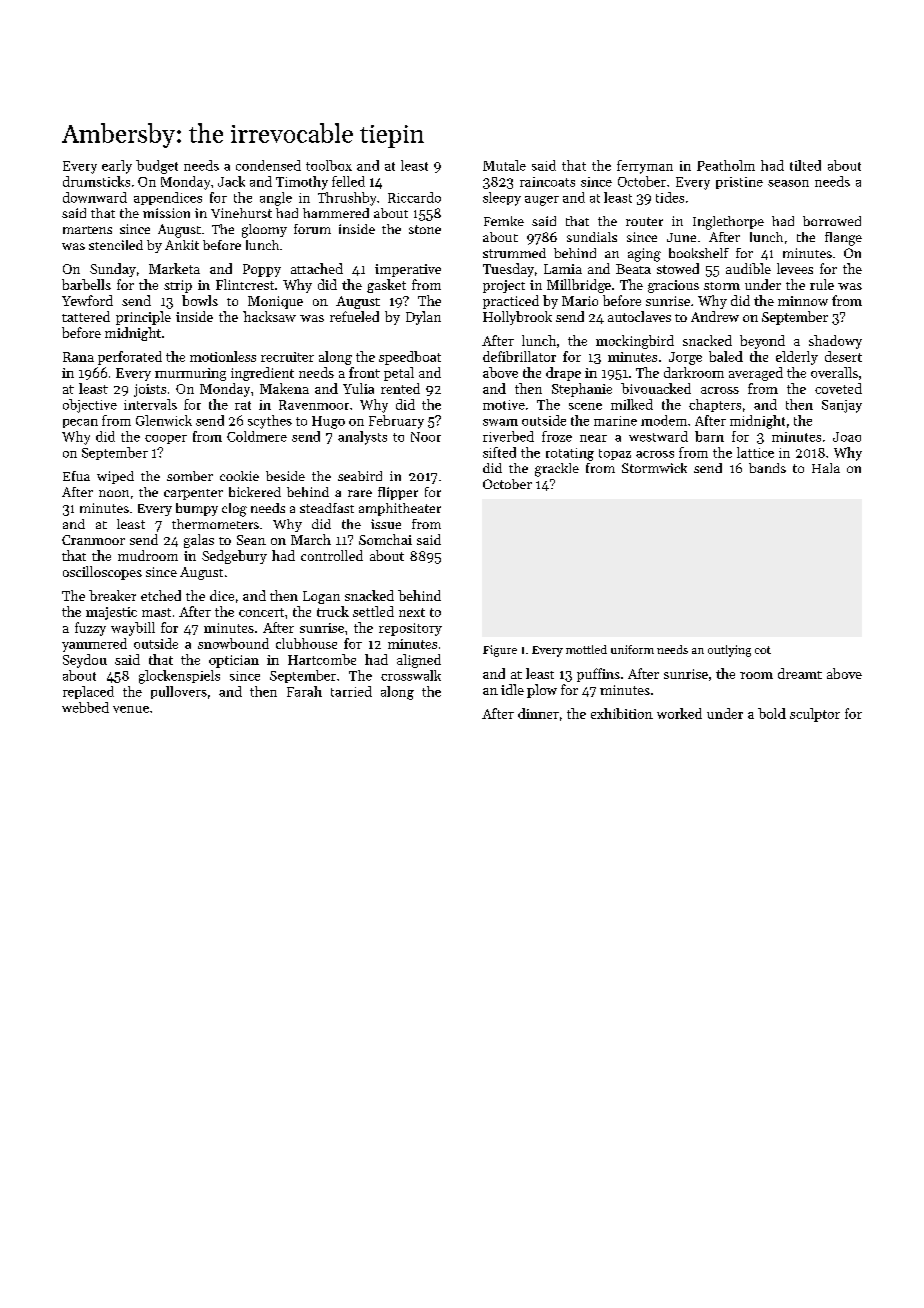 The height and width of the document is (1308, 924). Describe the element at coordinates (386, 524) in the document. I see `issue` at that location.
